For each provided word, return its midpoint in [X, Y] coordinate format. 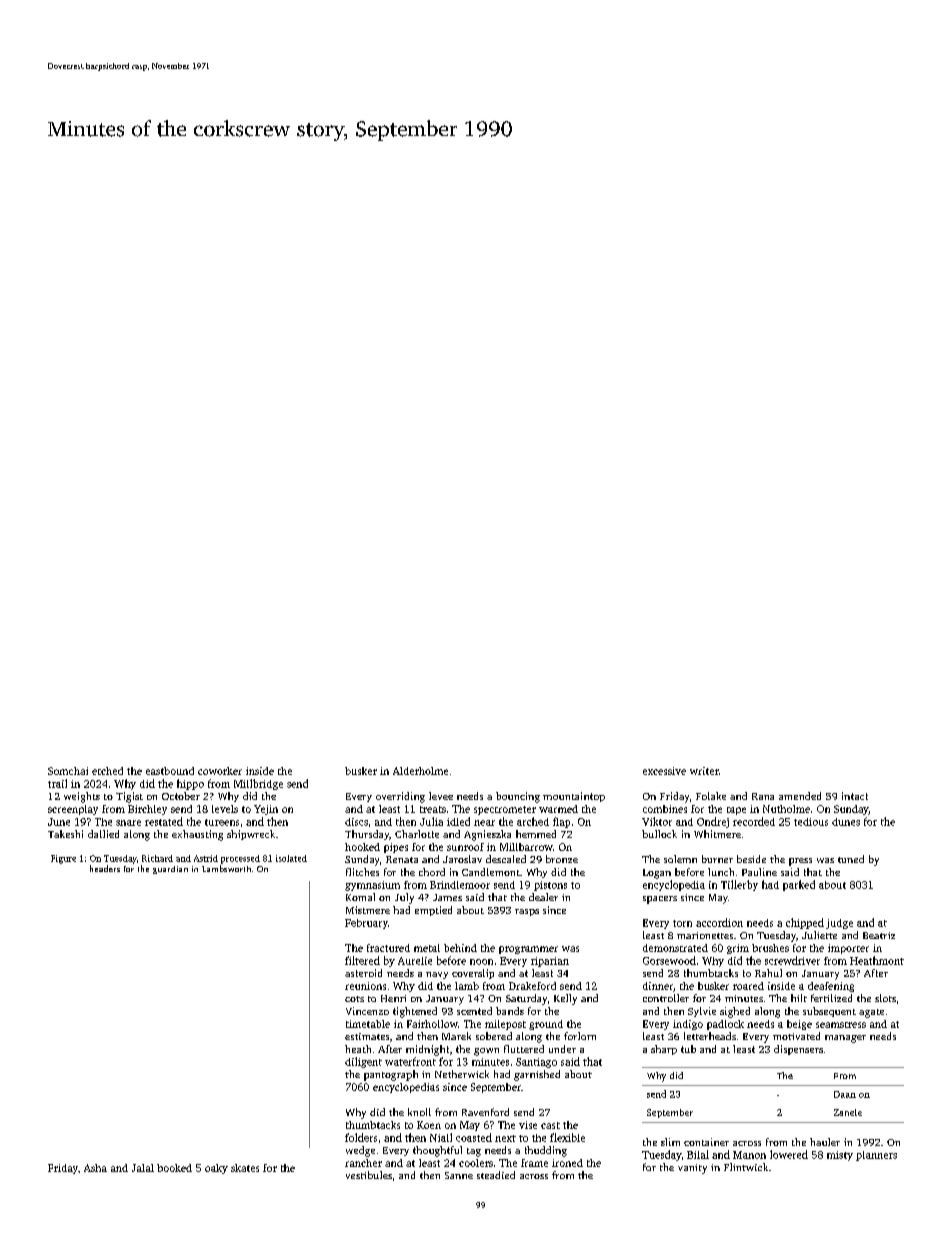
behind [460, 948]
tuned [851, 859]
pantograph [391, 1075]
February [366, 924]
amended [800, 796]
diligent [363, 1062]
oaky [216, 1169]
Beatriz [879, 935]
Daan [845, 1094]
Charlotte [417, 834]
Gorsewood [669, 960]
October [181, 796]
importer [848, 949]
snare [128, 823]
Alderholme [420, 771]
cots [354, 999]
